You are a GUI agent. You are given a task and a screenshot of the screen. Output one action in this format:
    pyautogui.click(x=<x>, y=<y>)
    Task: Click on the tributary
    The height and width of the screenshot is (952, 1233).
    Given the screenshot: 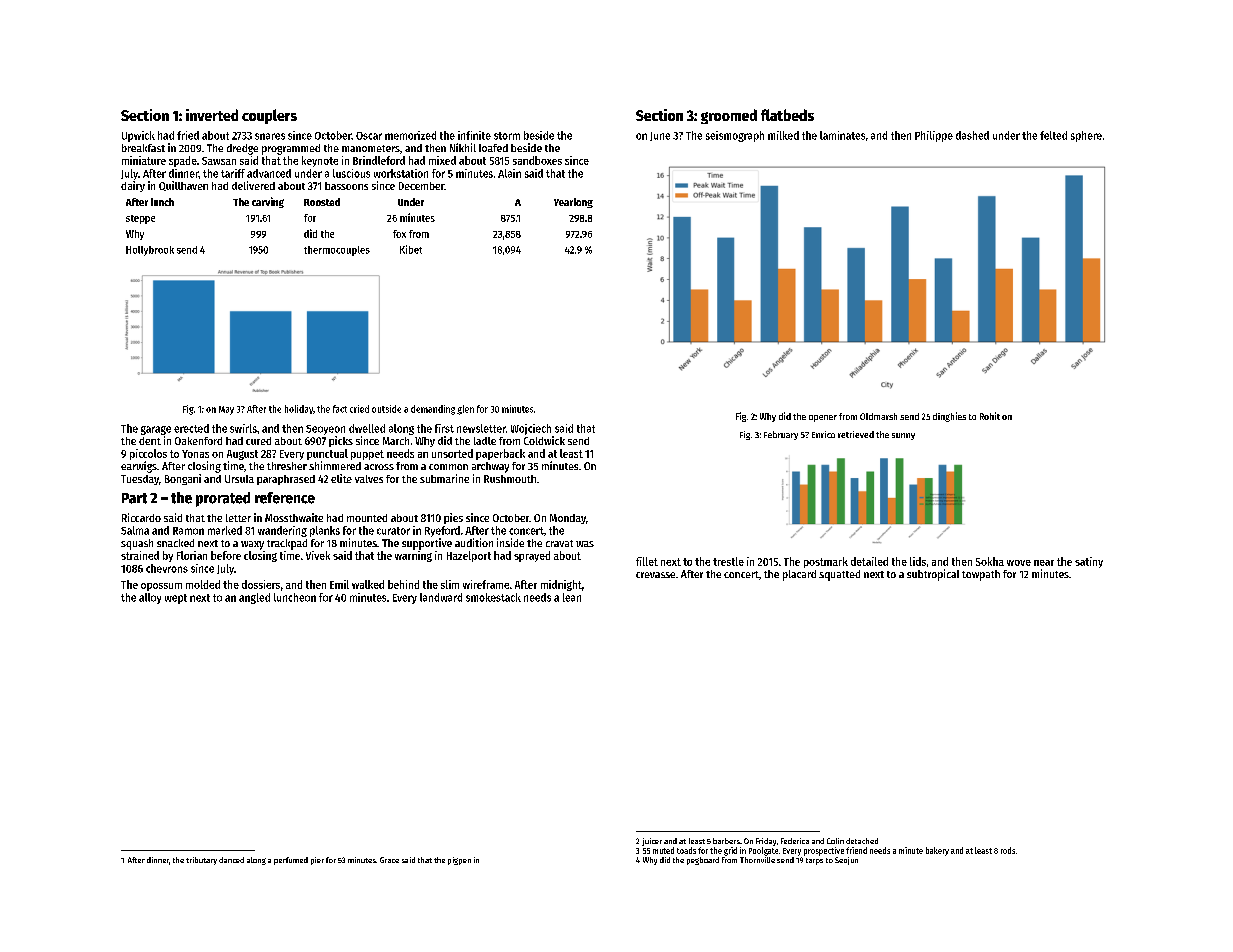 What is the action you would take?
    pyautogui.click(x=201, y=861)
